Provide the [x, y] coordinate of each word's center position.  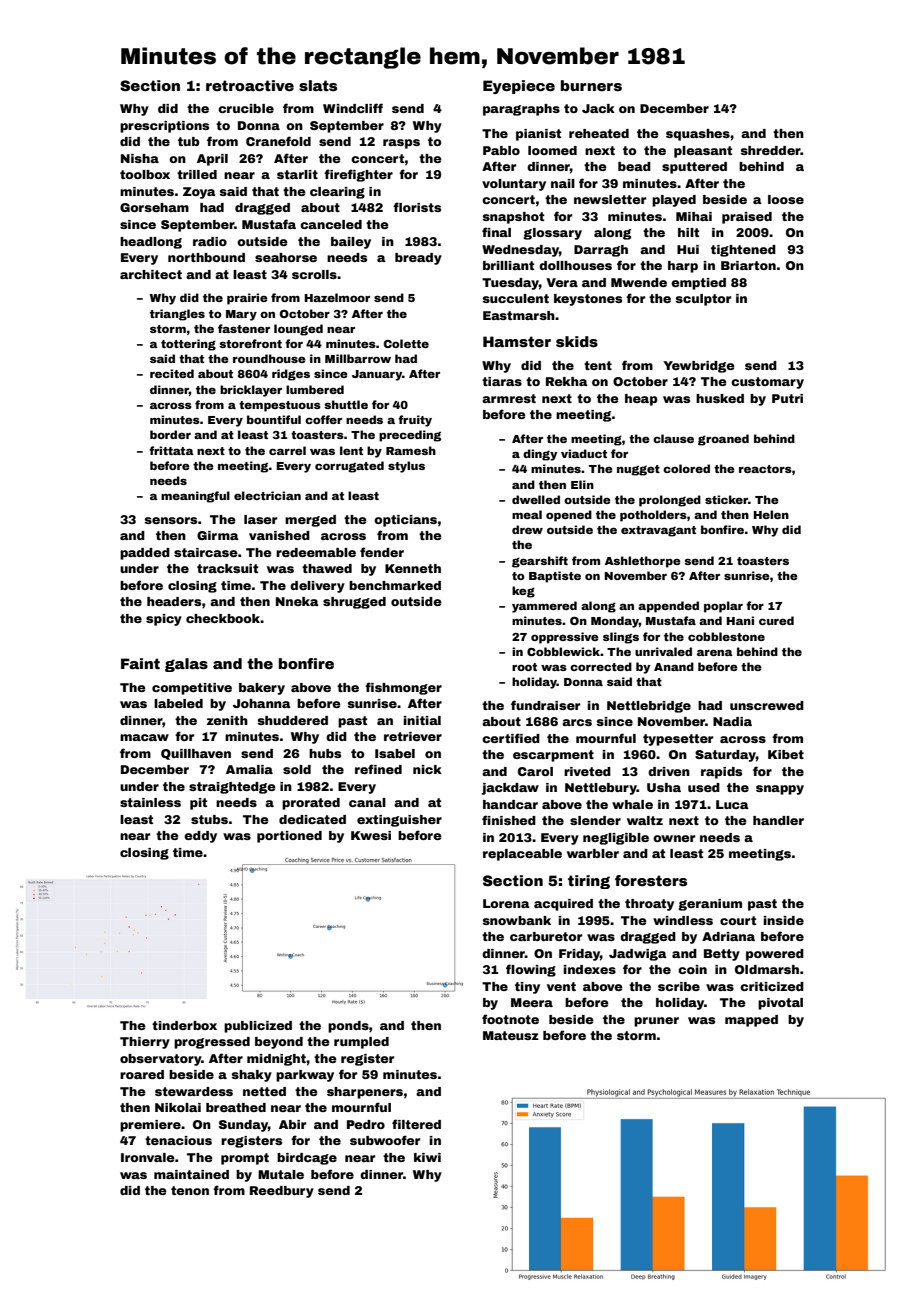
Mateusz [511, 1035]
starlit [297, 174]
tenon [190, 1190]
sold [297, 769]
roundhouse [269, 358]
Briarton [748, 265]
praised [747, 218]
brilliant [508, 265]
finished [509, 820]
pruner [656, 1022]
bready [418, 259]
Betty [722, 955]
